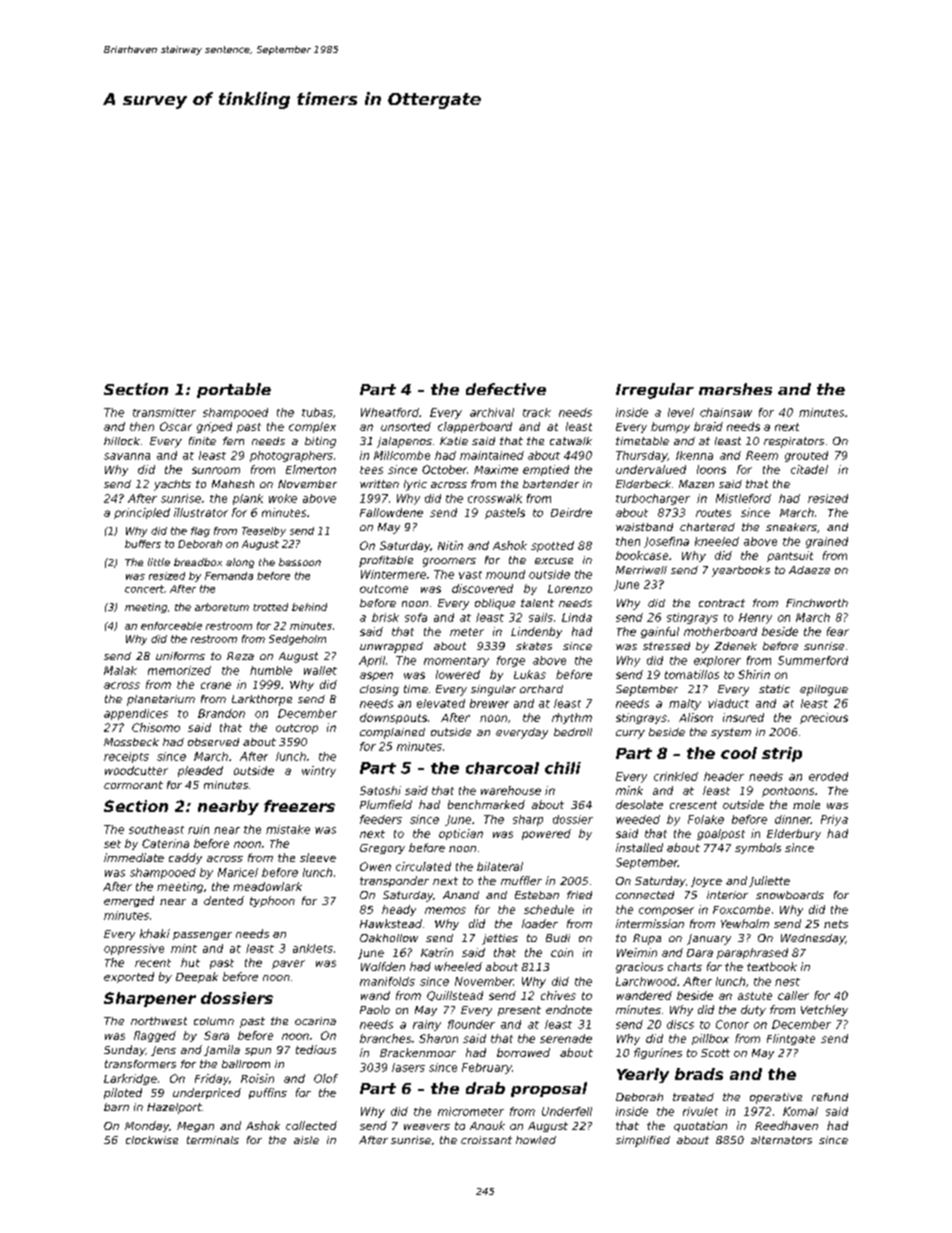  Describe the element at coordinates (735, 389) in the screenshot. I see `marshes` at that location.
